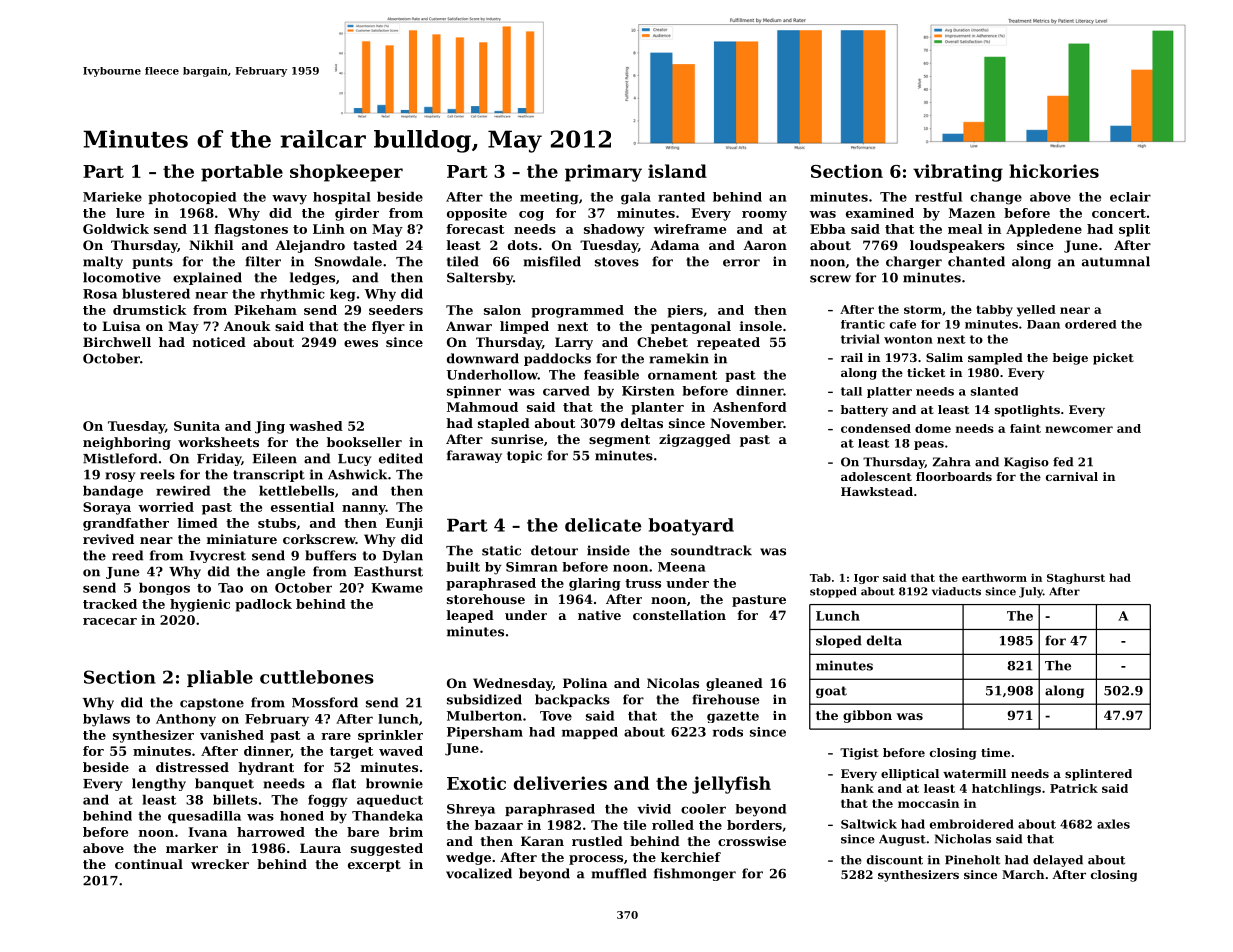 The image size is (1233, 952). I want to click on hydrant, so click(266, 768).
